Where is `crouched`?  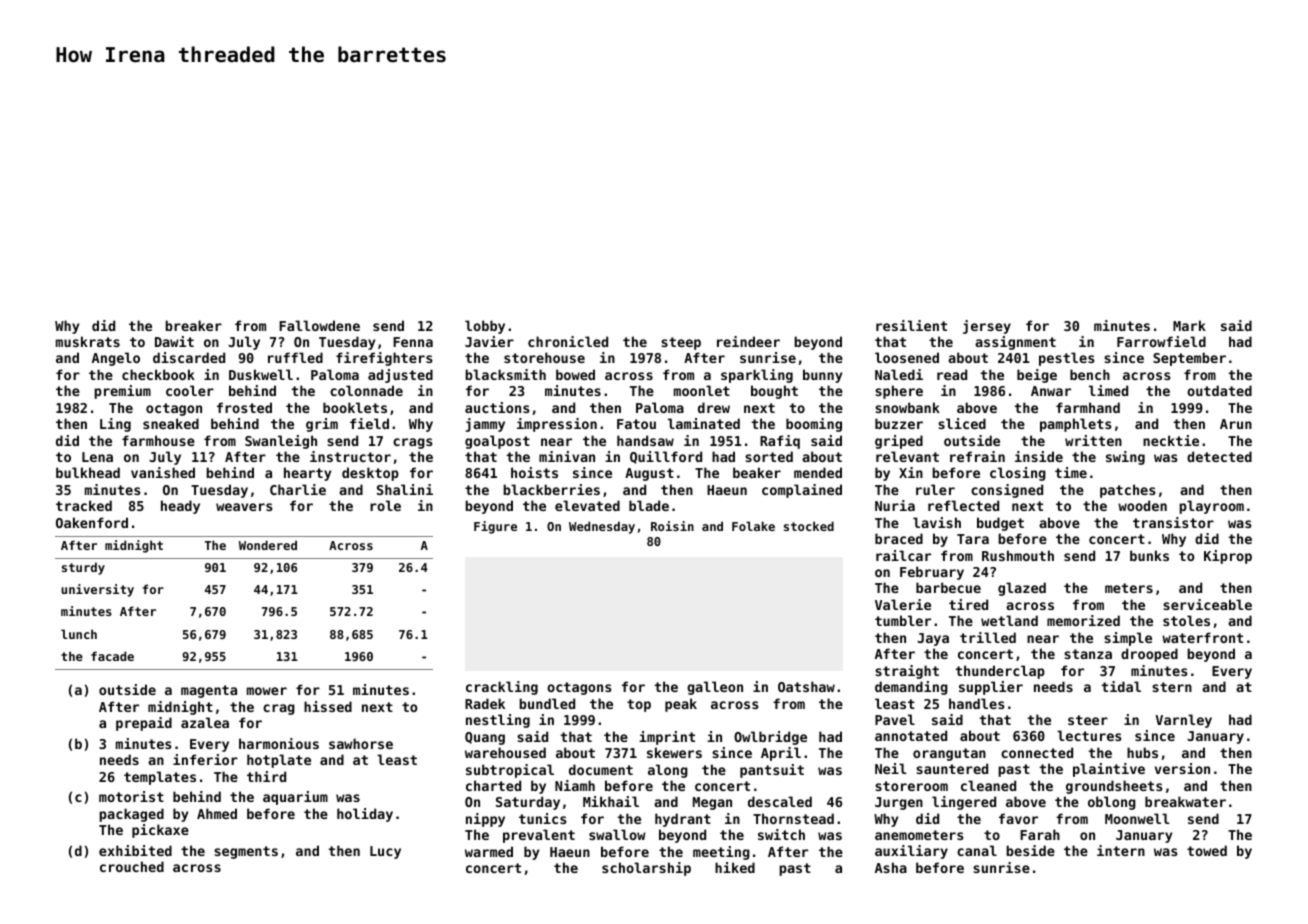
crouched is located at coordinates (132, 866).
